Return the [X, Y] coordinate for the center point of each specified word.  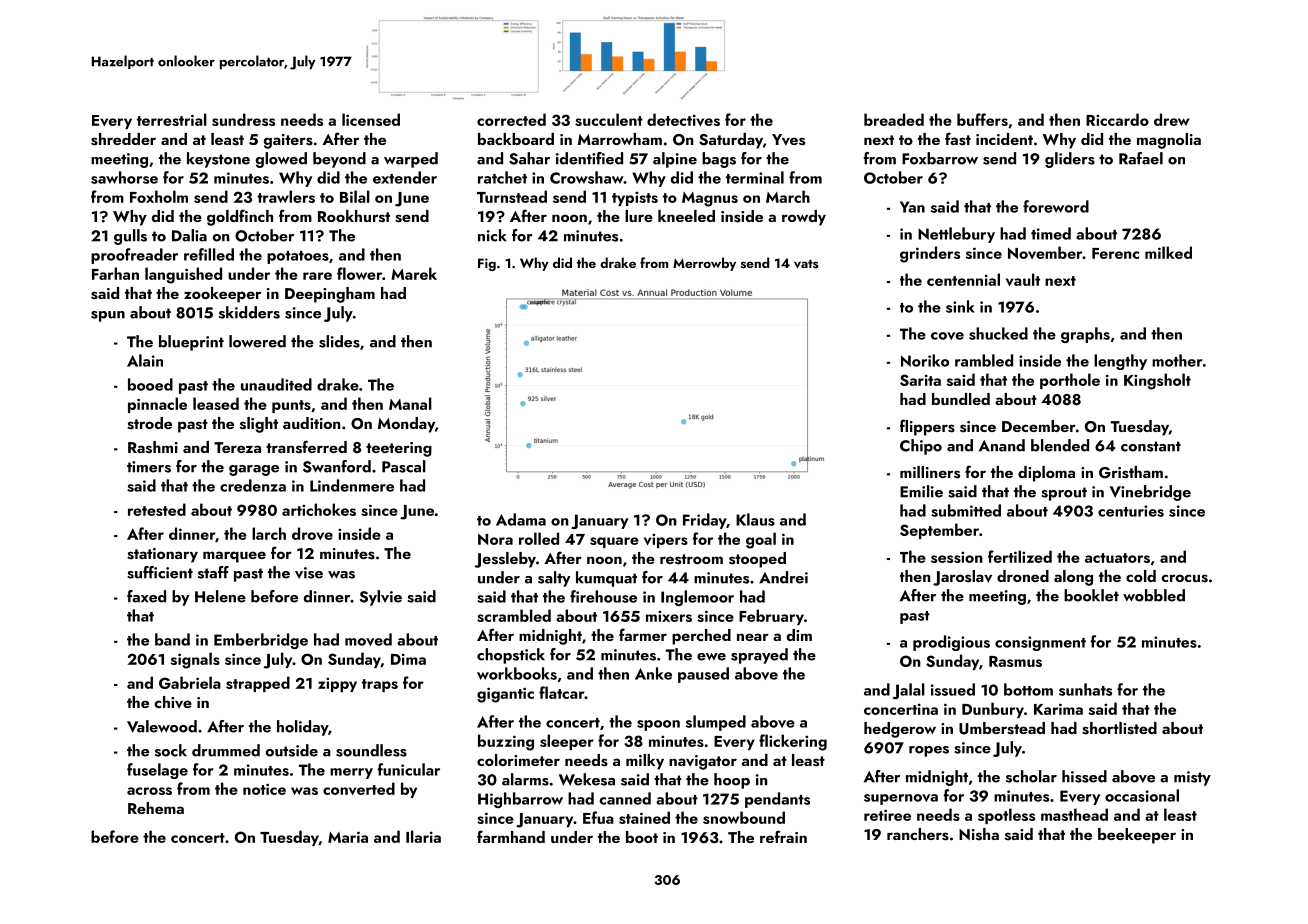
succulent [609, 119]
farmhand [511, 836]
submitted [966, 510]
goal [761, 540]
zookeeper [222, 295]
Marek [414, 273]
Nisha [979, 834]
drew [1171, 119]
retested [157, 509]
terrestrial [172, 119]
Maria [348, 837]
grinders [930, 254]
